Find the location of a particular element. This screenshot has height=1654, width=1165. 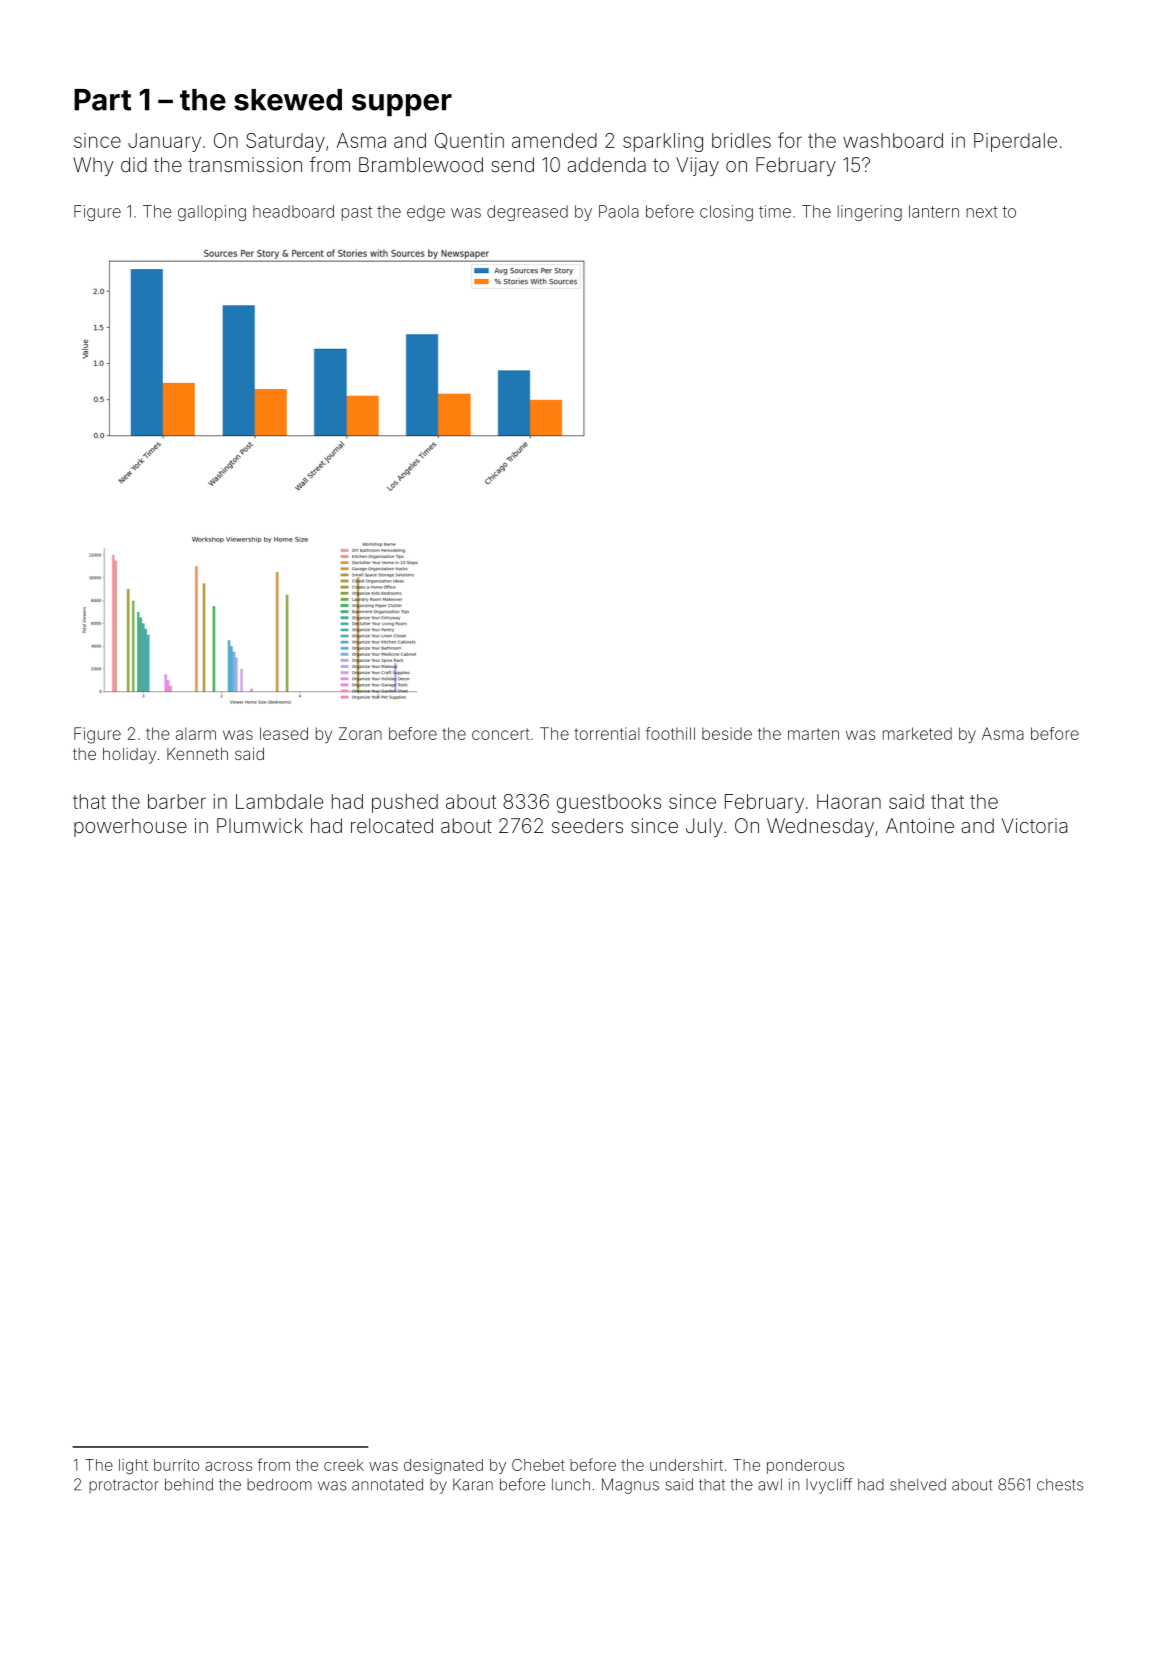

Why is located at coordinates (93, 166).
